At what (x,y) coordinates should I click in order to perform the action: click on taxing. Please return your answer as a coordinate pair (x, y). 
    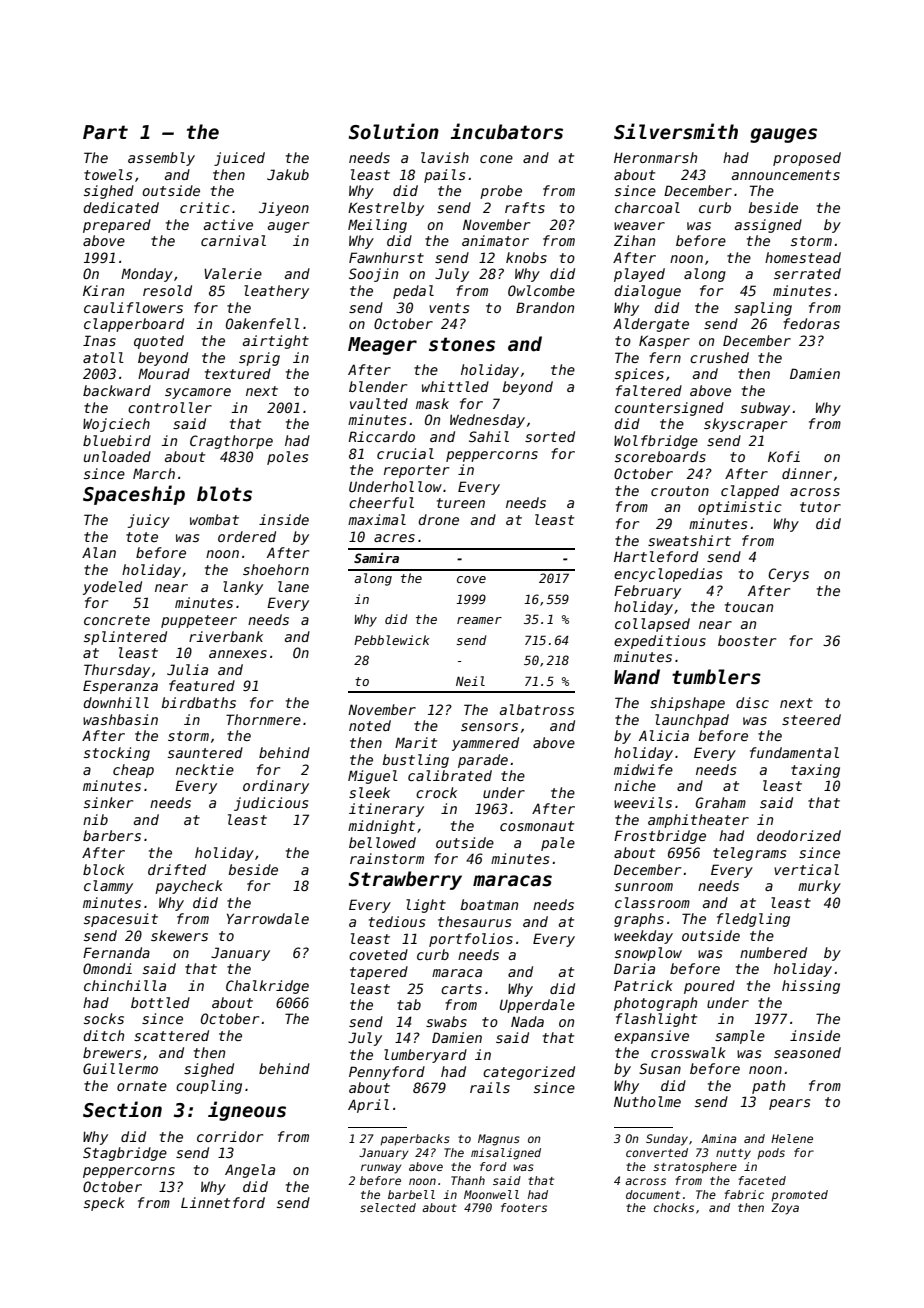
    Looking at the image, I should click on (815, 771).
